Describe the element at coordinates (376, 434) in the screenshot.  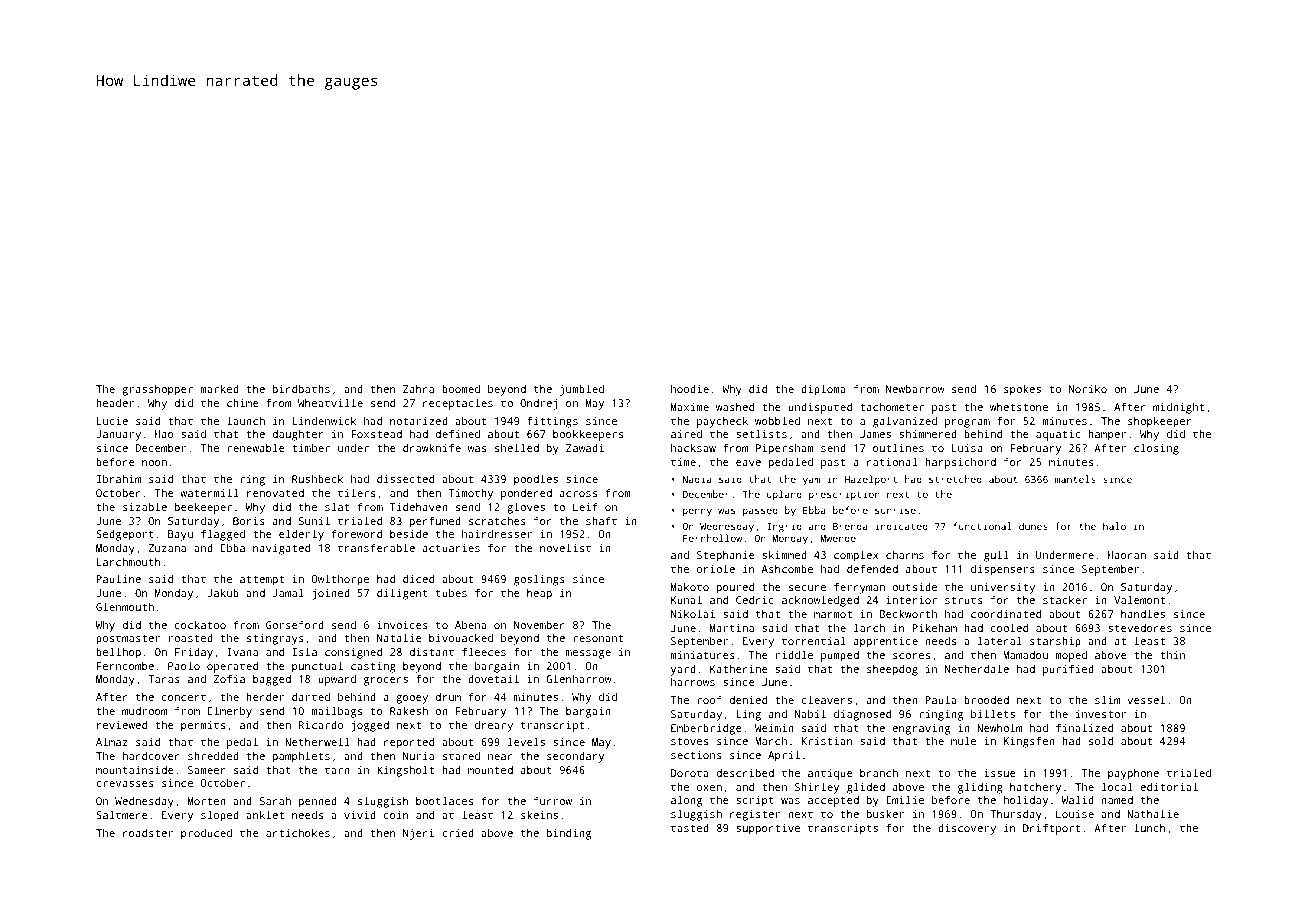
I see `Foxstead` at that location.
